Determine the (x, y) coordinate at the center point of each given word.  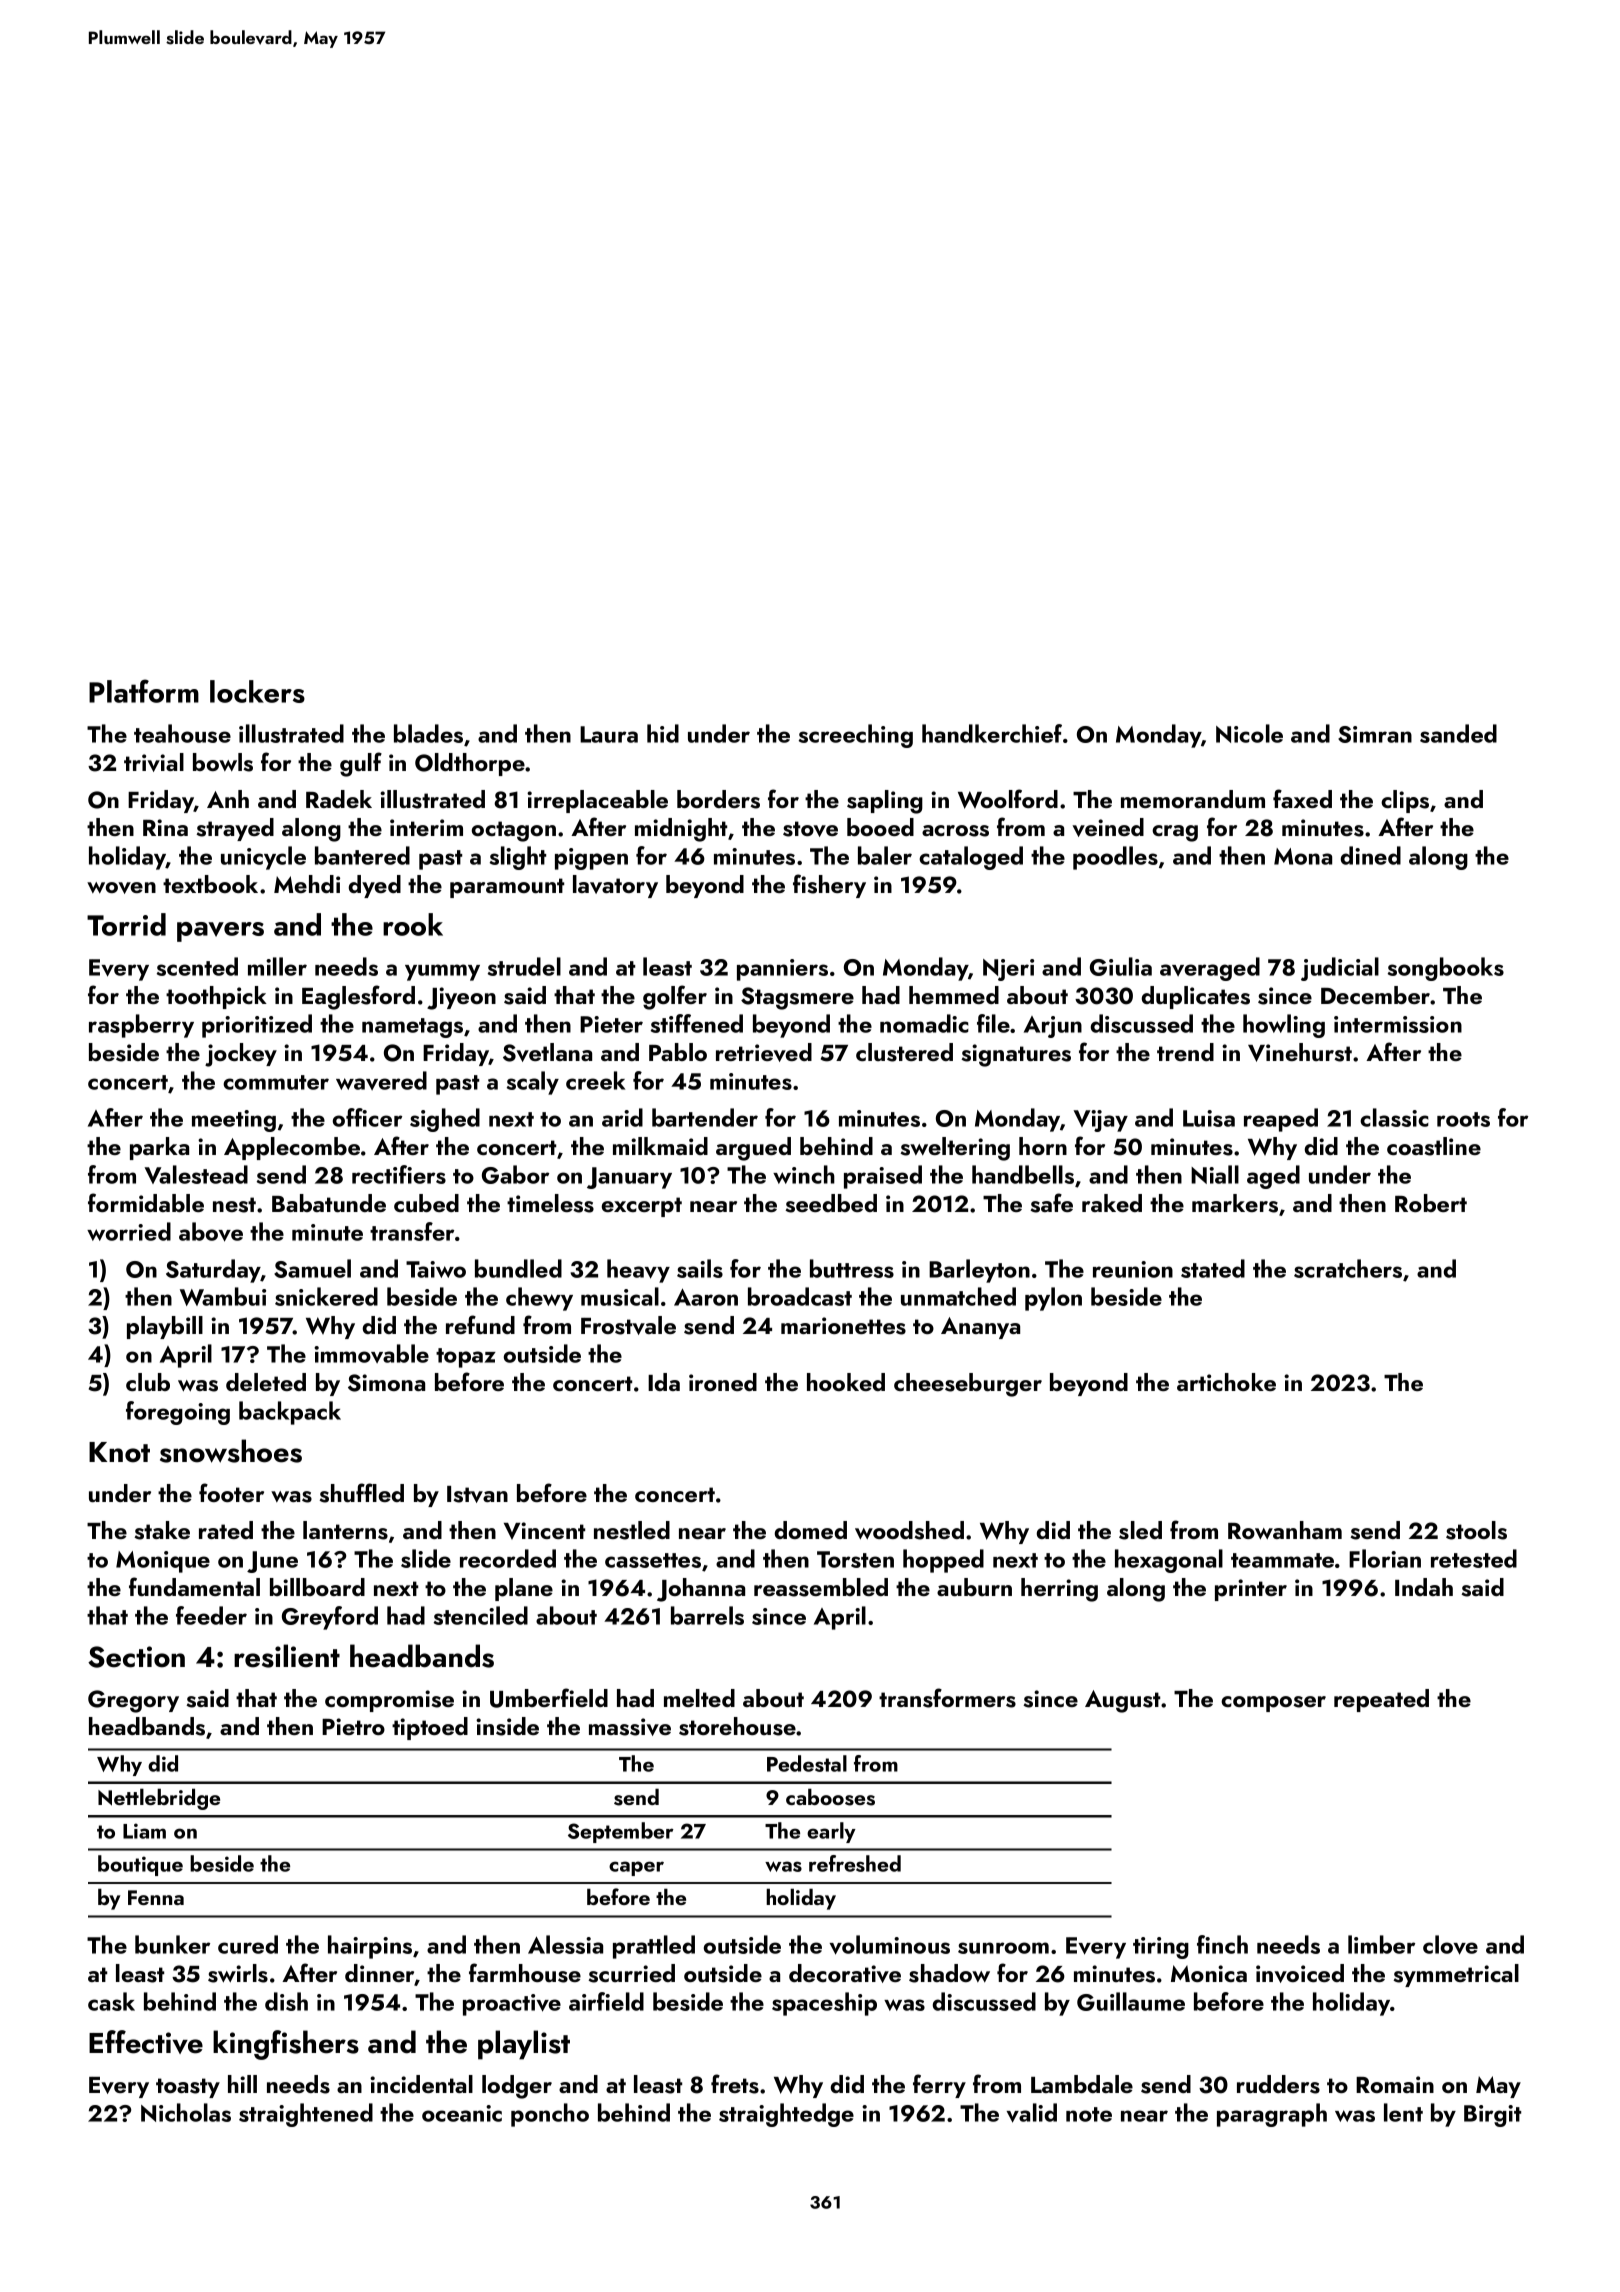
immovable (371, 1353)
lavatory (615, 886)
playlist (524, 2045)
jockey (241, 1055)
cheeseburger (968, 1385)
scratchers (1348, 1268)
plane (524, 1589)
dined (1371, 855)
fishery (829, 886)
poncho (550, 2115)
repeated (1381, 1700)
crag (1175, 833)
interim (426, 827)
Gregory (133, 1701)
